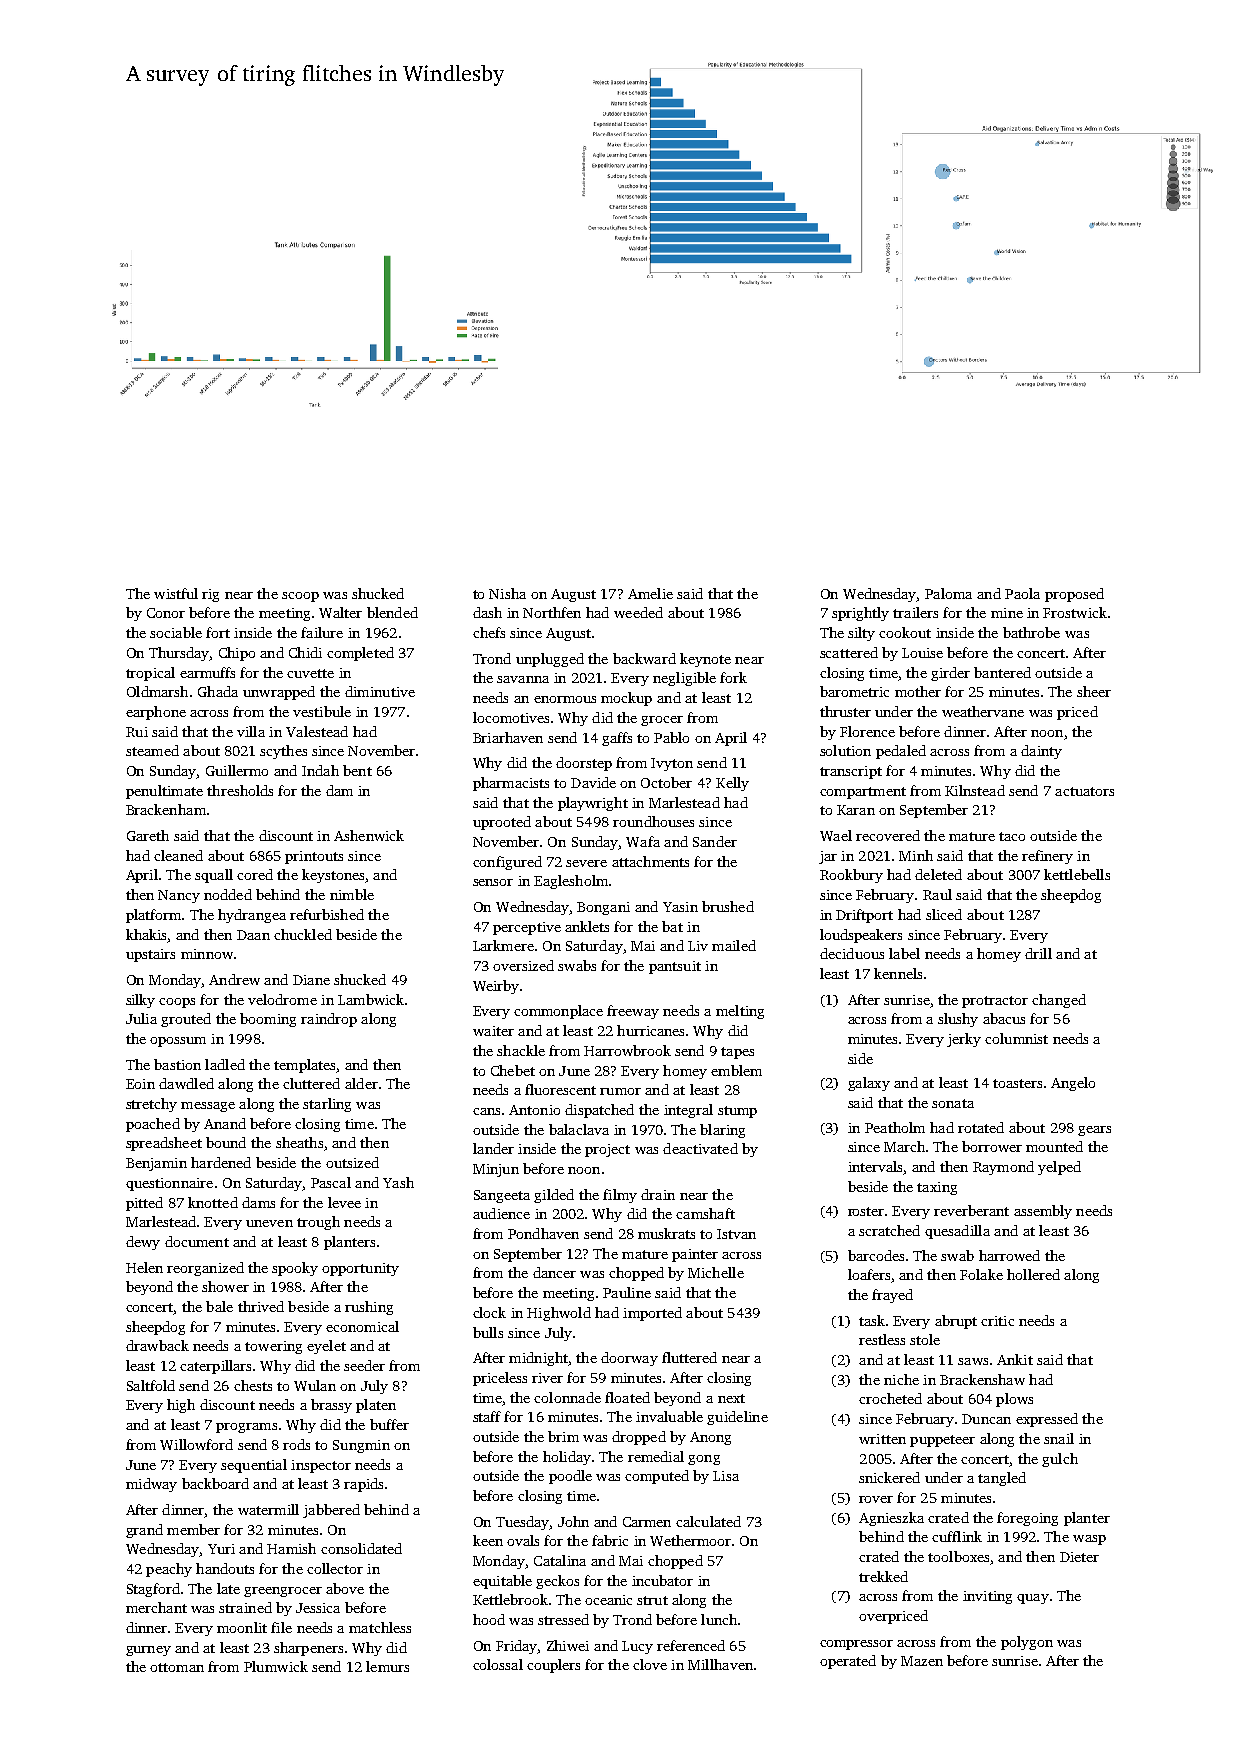 The image size is (1241, 1755). I want to click on referenced, so click(691, 1645).
